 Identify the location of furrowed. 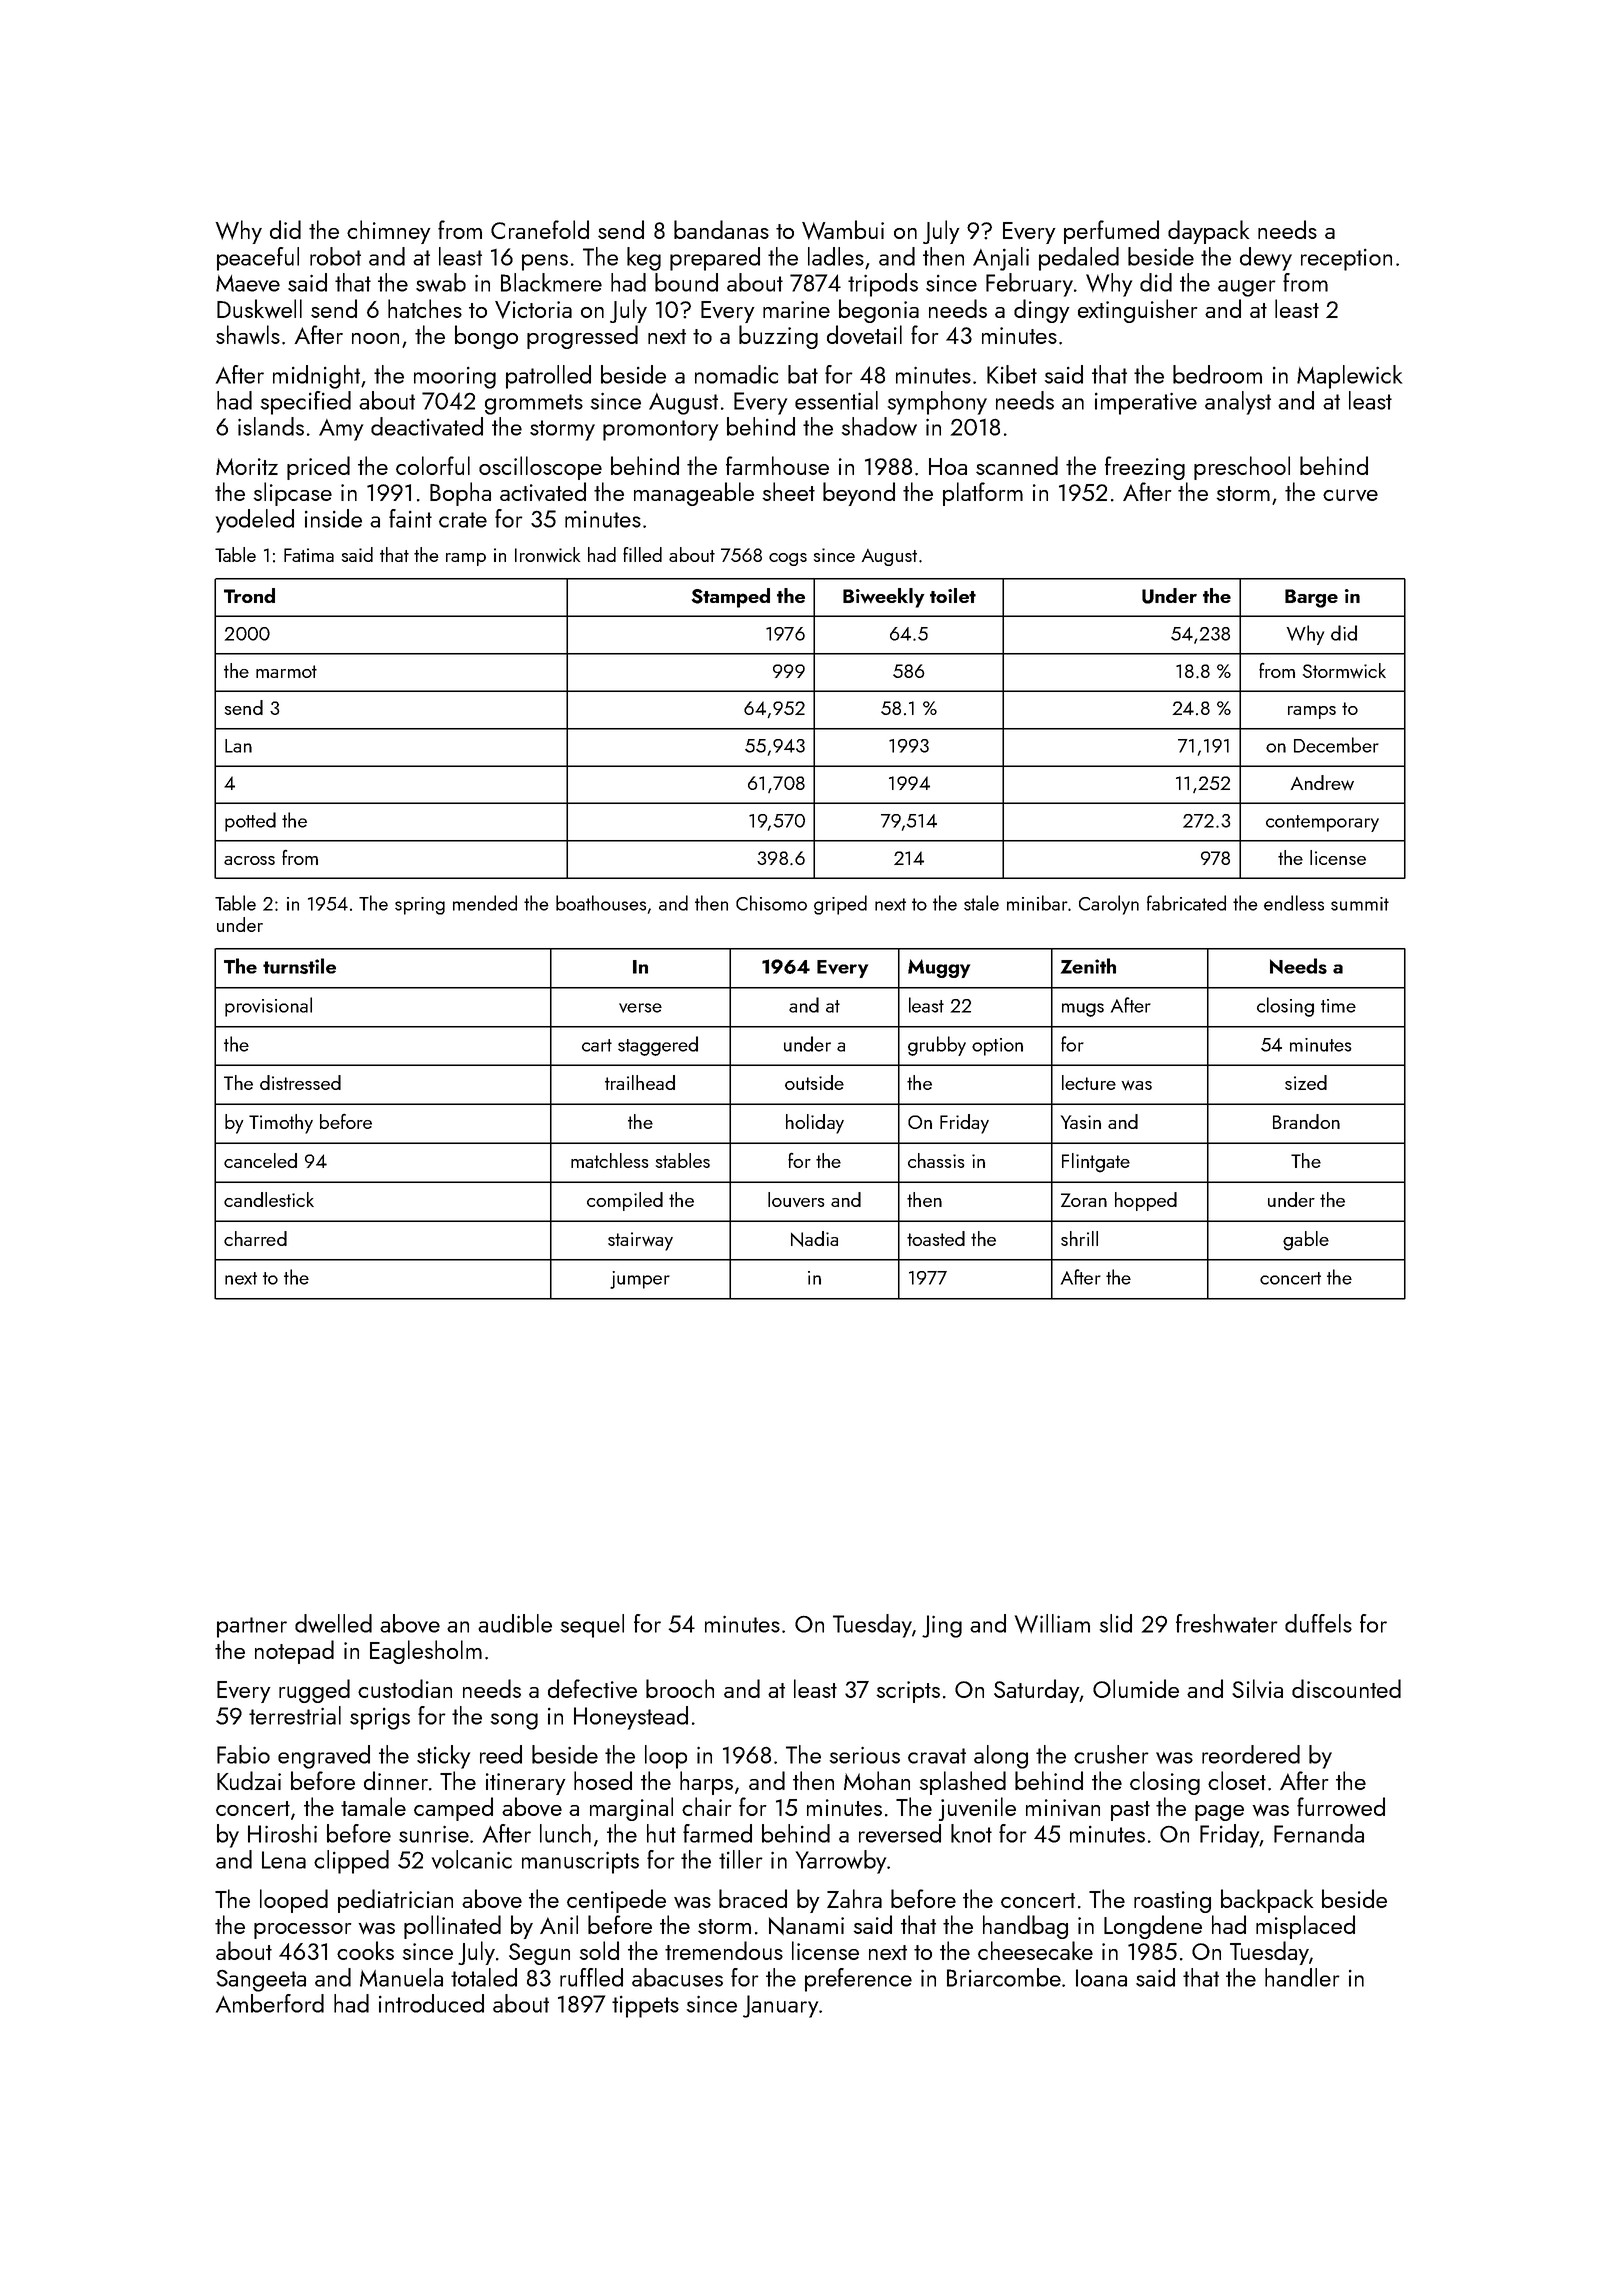
(1341, 1806).
